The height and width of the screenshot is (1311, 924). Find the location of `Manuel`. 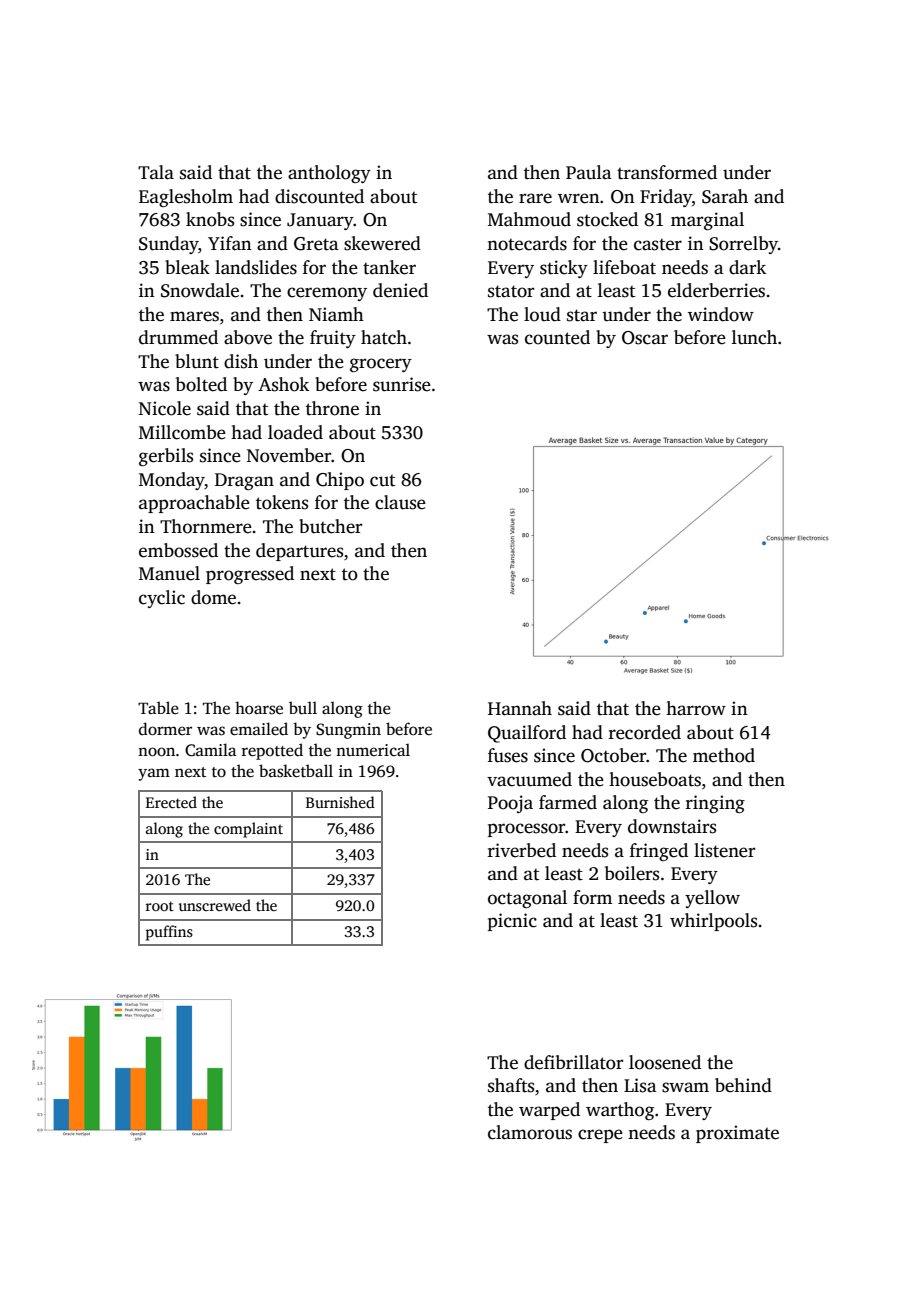

Manuel is located at coordinates (169, 573).
